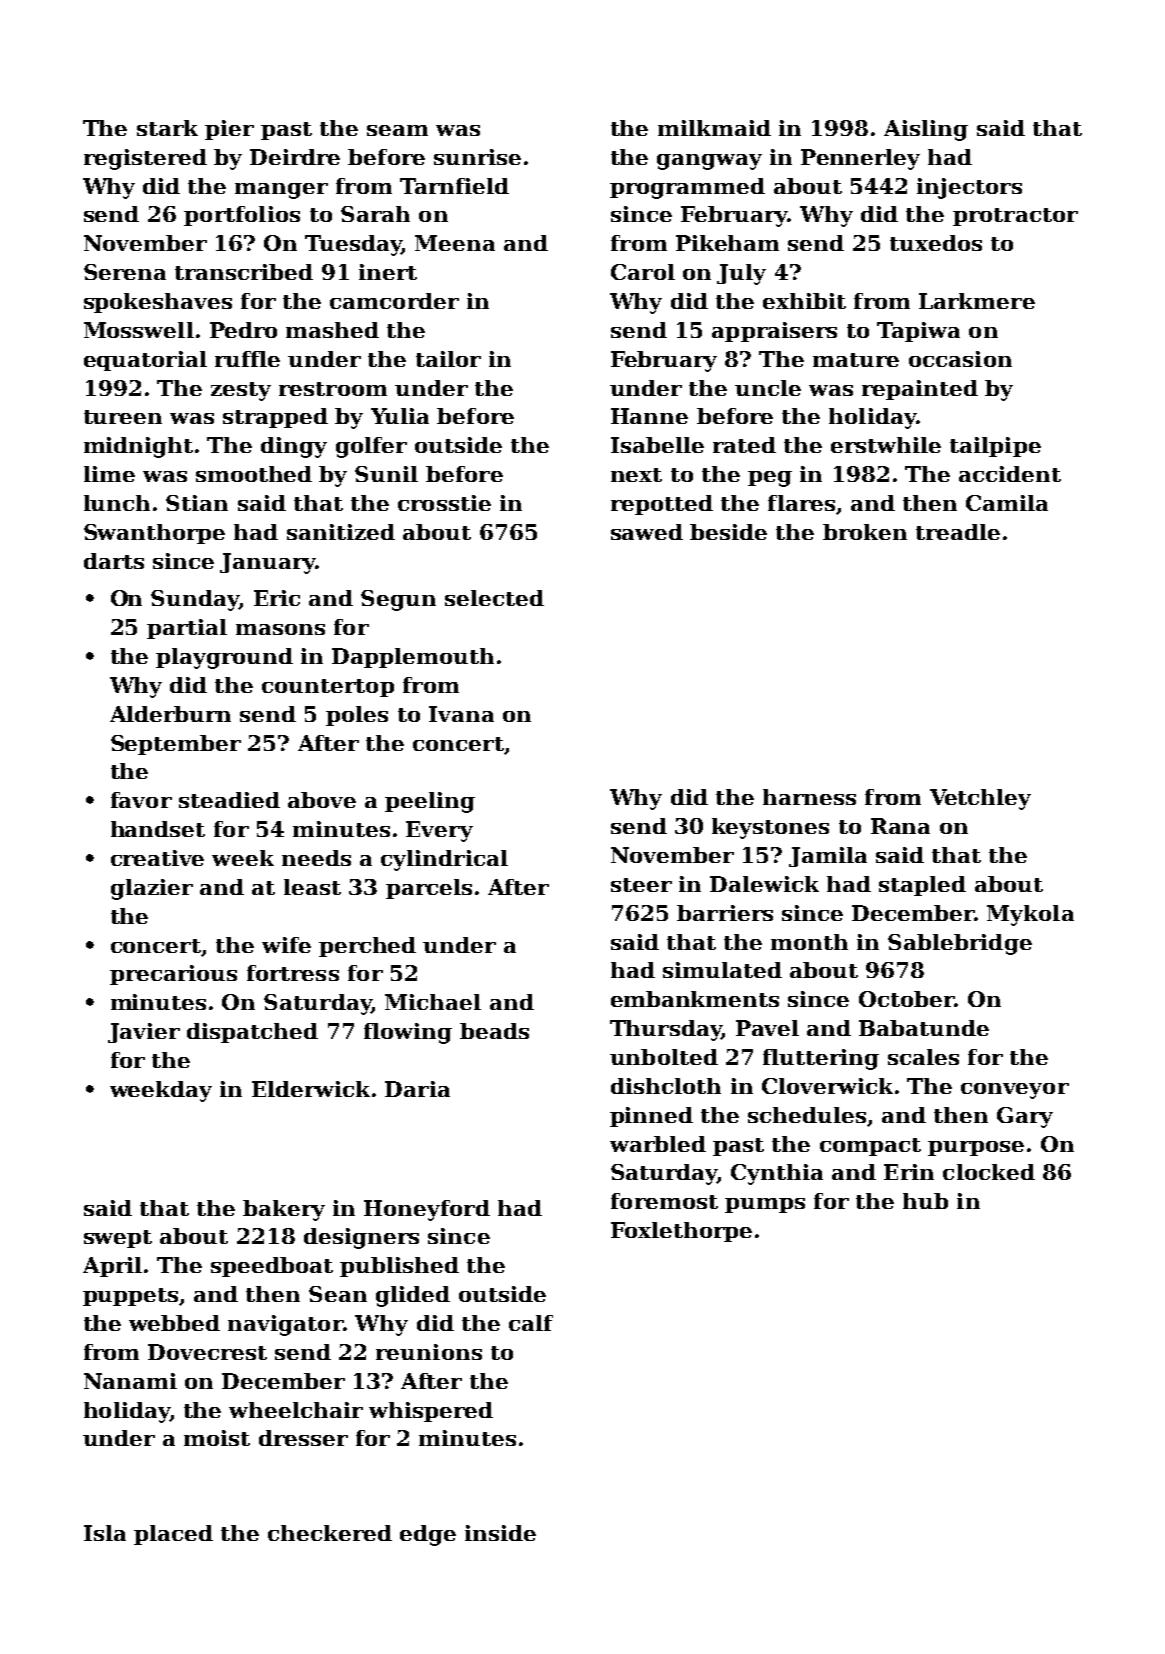 This screenshot has width=1165, height=1654. What do you see at coordinates (105, 1533) in the screenshot?
I see `Isla` at bounding box center [105, 1533].
